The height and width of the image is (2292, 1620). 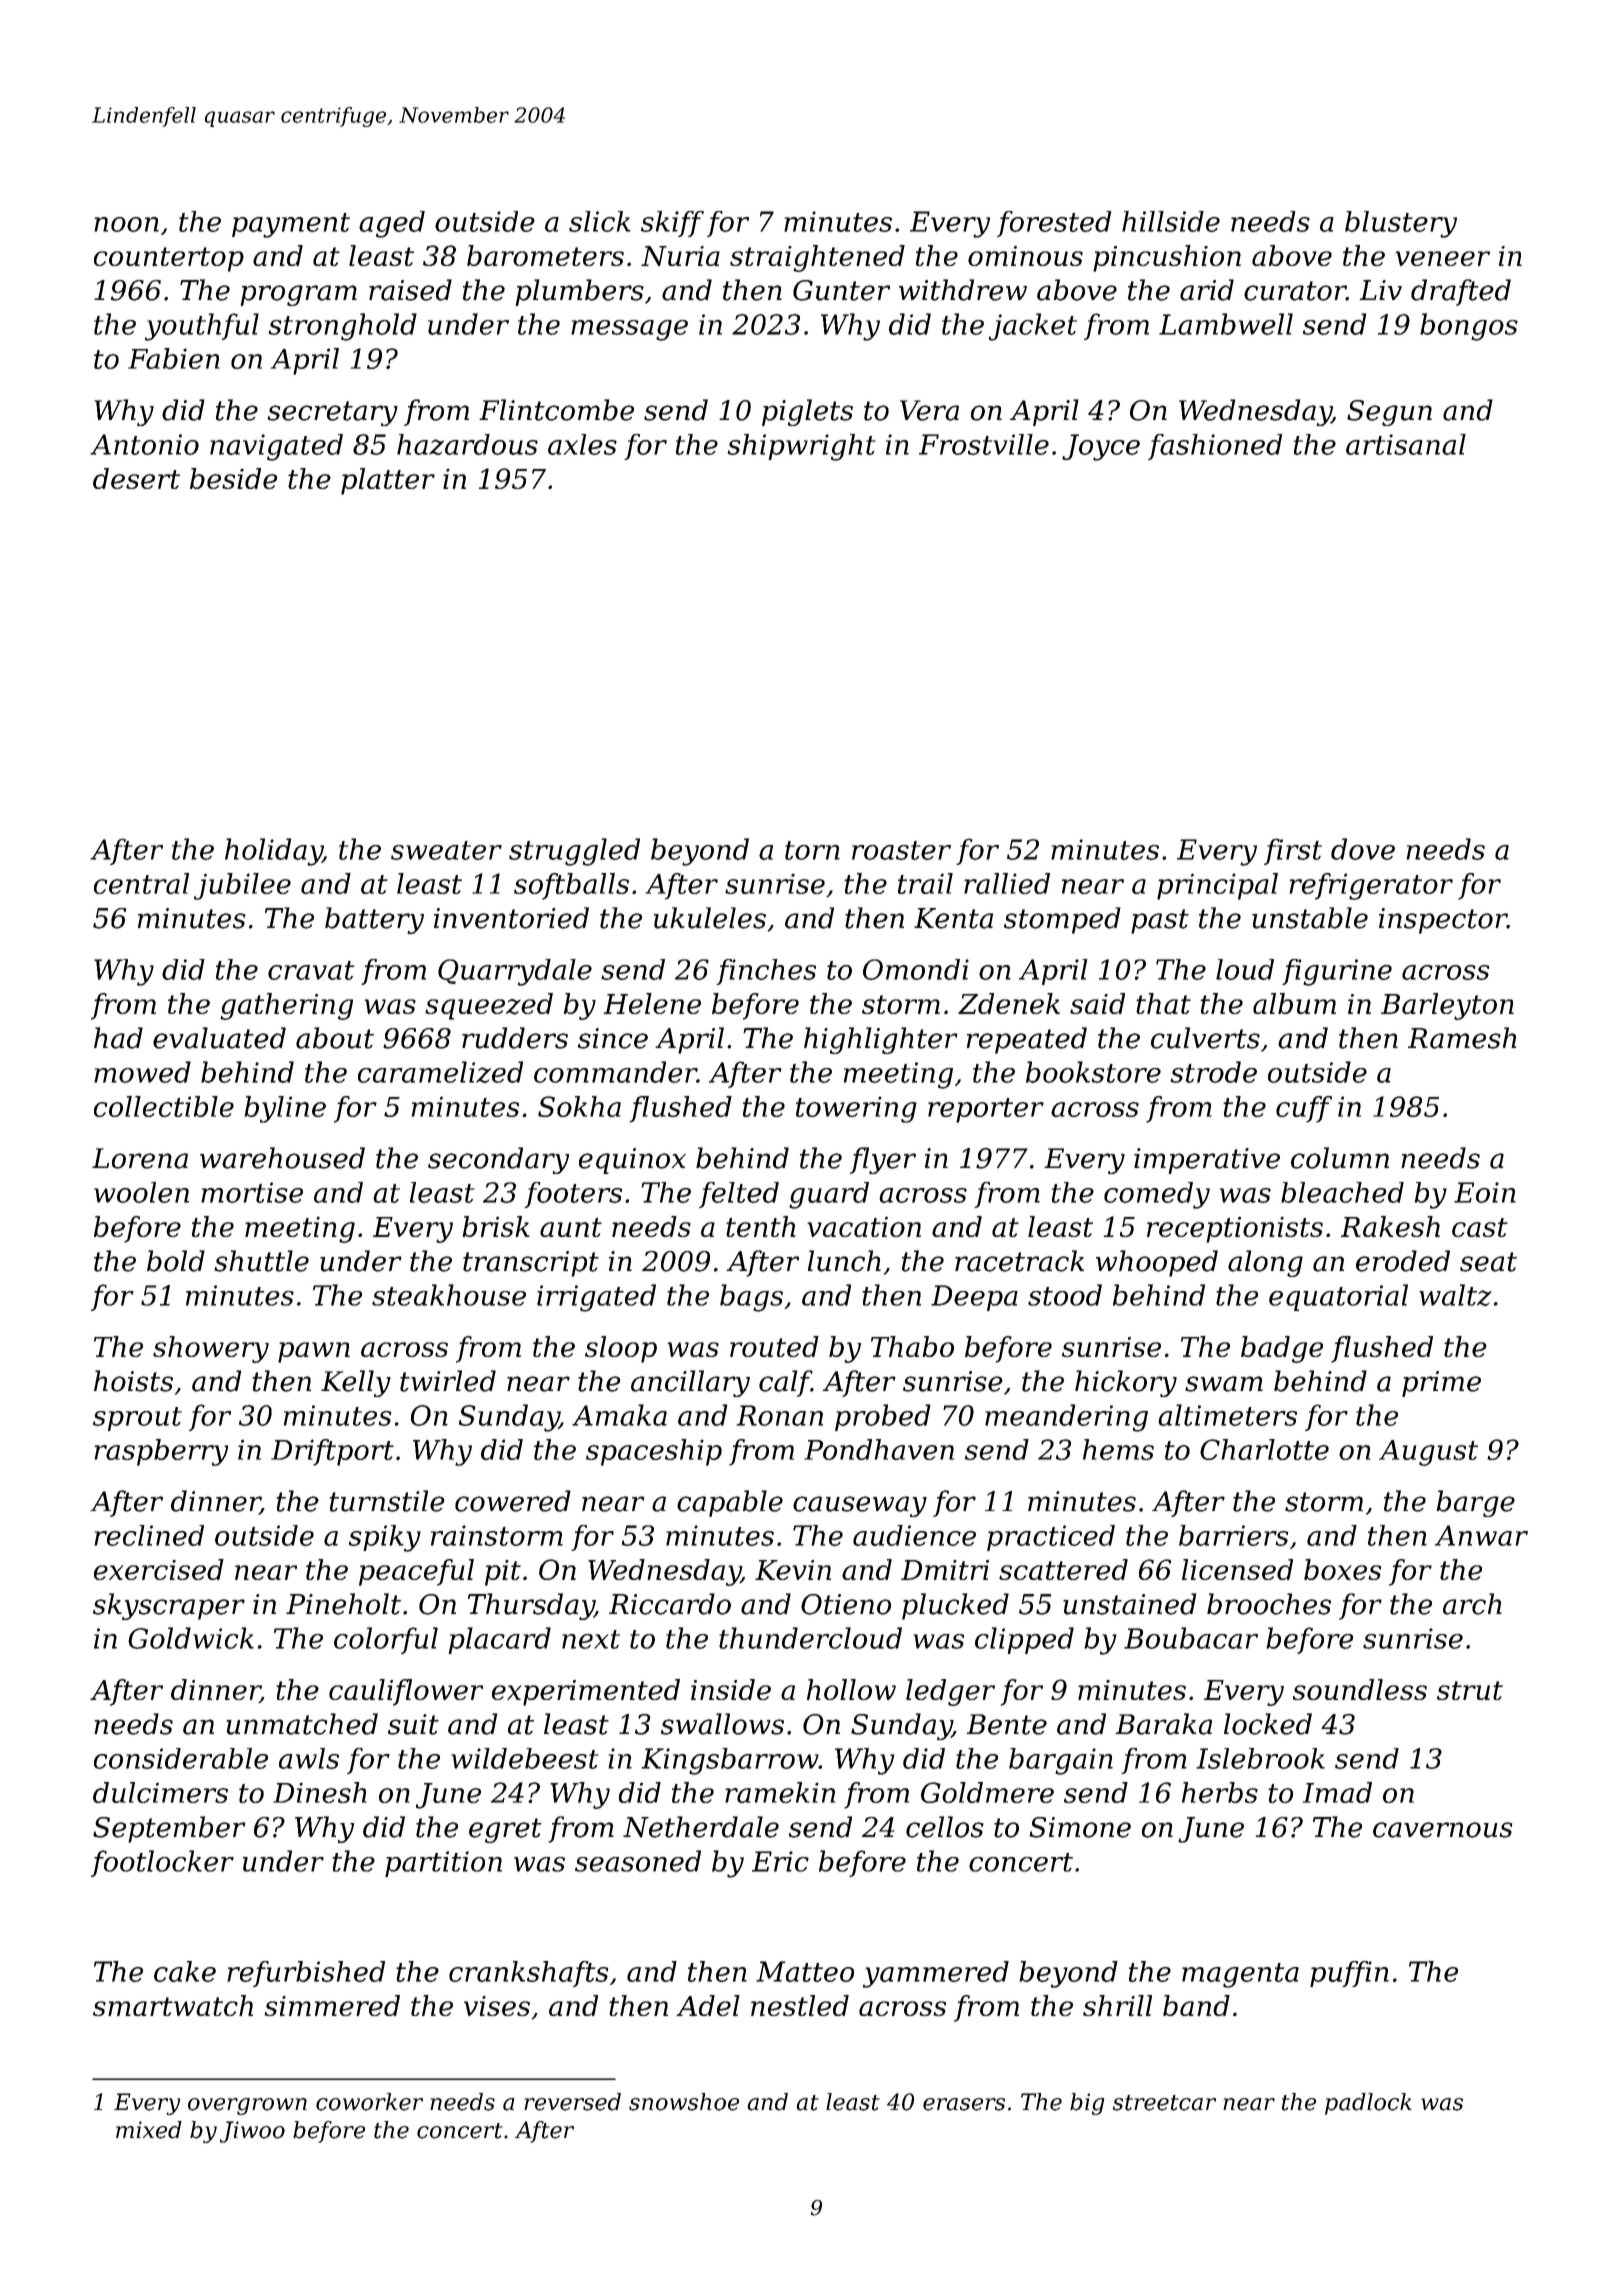 I want to click on awls, so click(x=309, y=1758).
